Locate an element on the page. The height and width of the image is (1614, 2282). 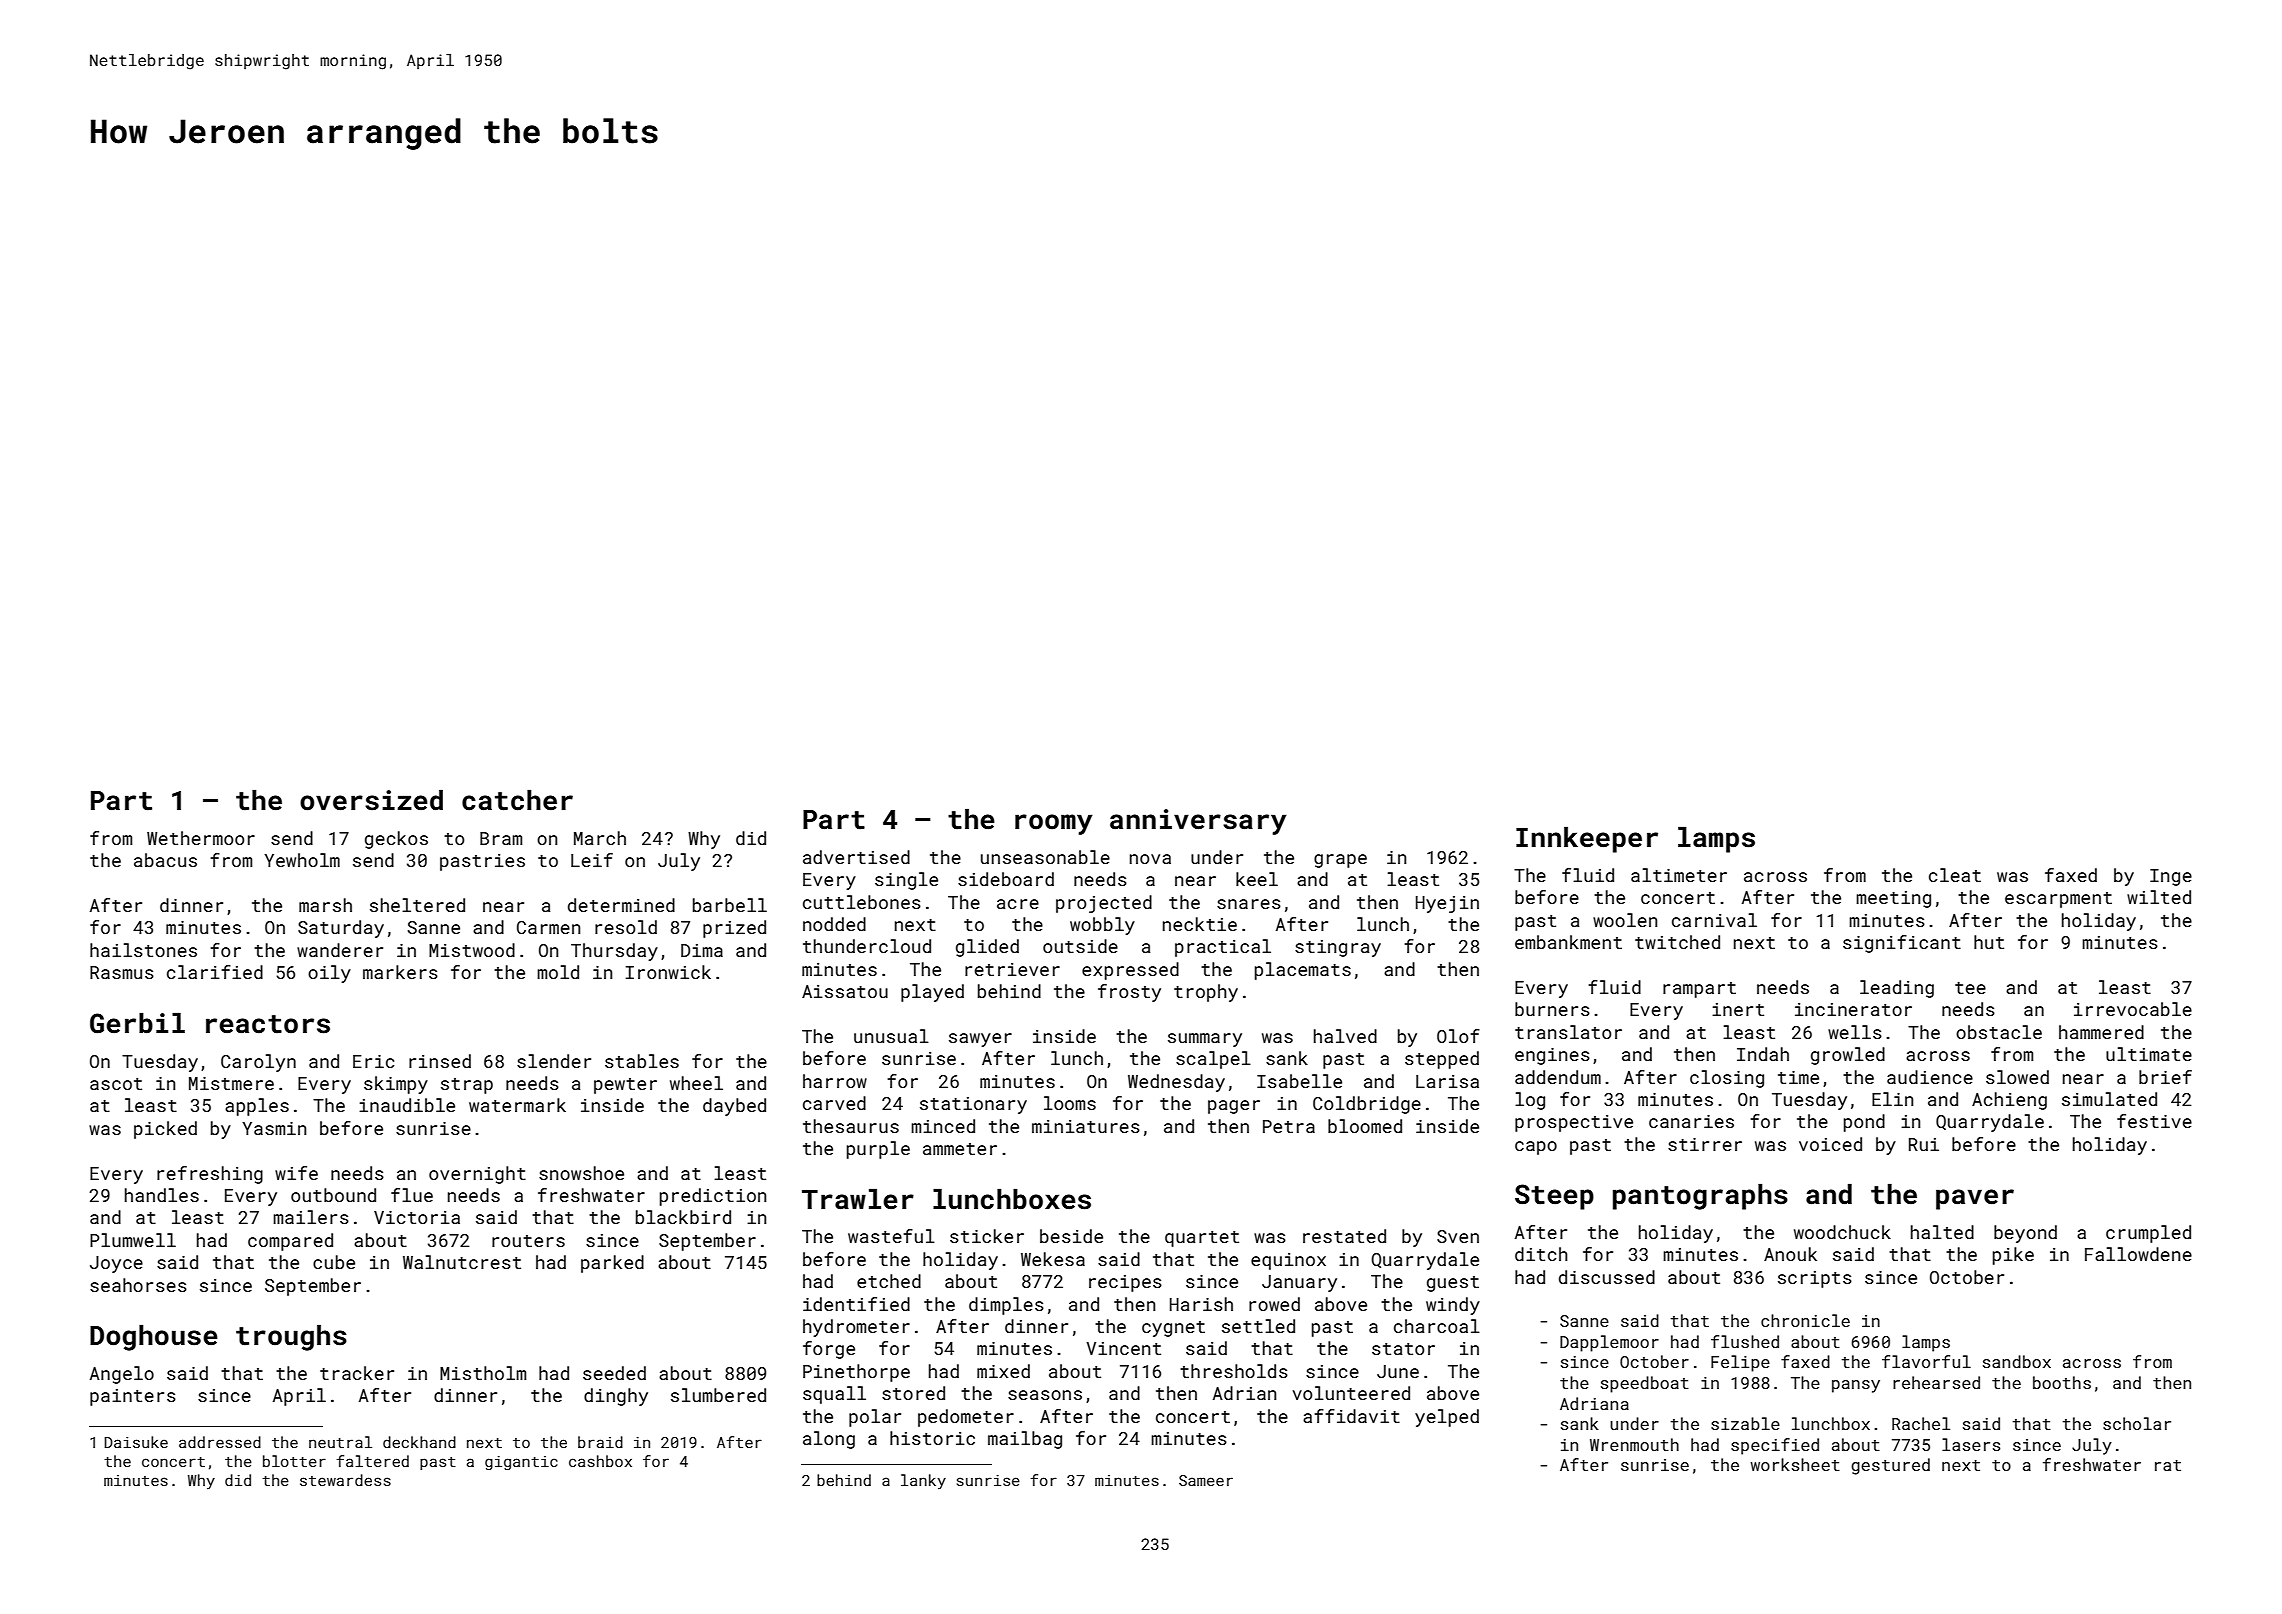
Daisuke is located at coordinates (136, 1442).
